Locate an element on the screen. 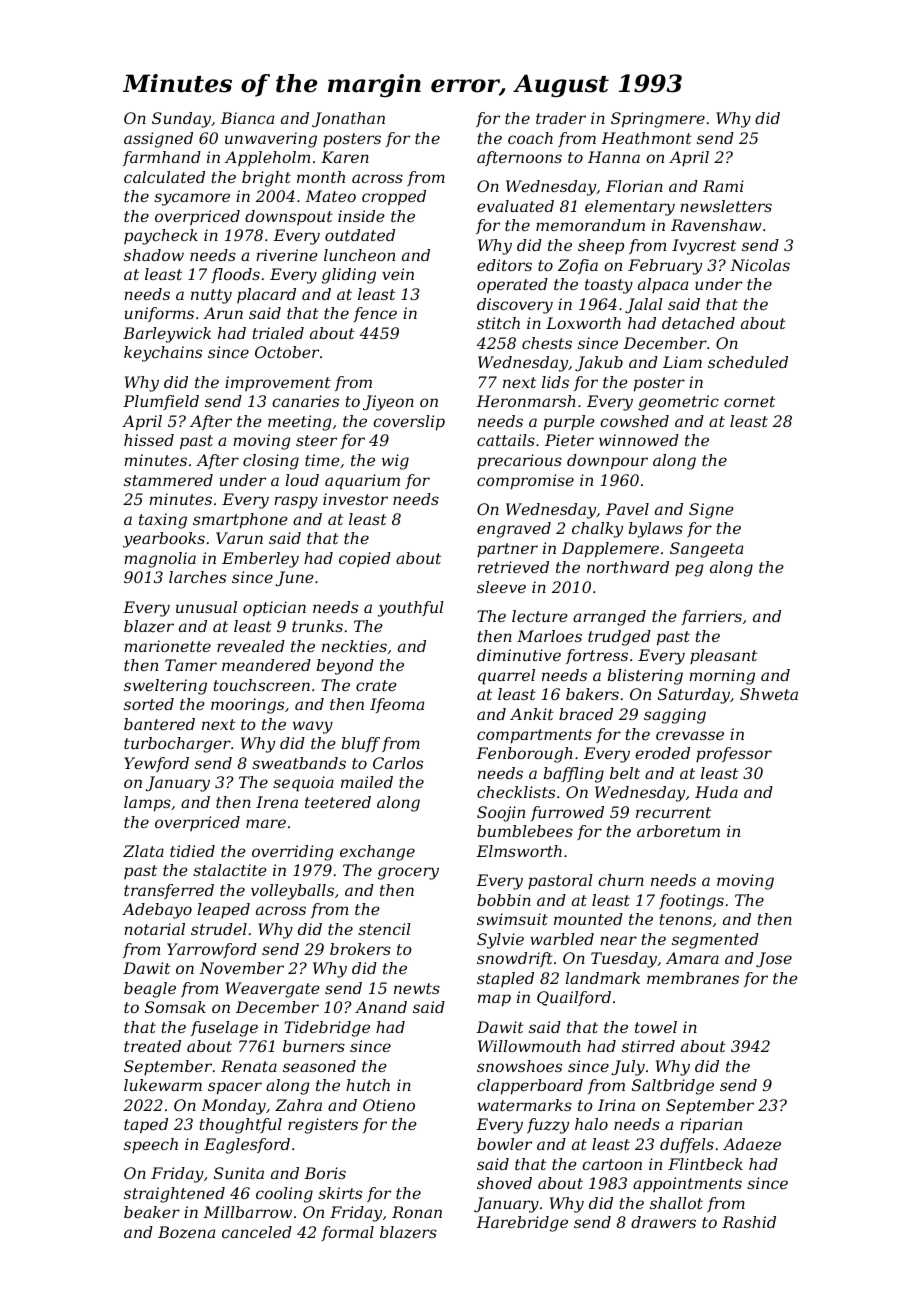  bantered is located at coordinates (159, 724).
